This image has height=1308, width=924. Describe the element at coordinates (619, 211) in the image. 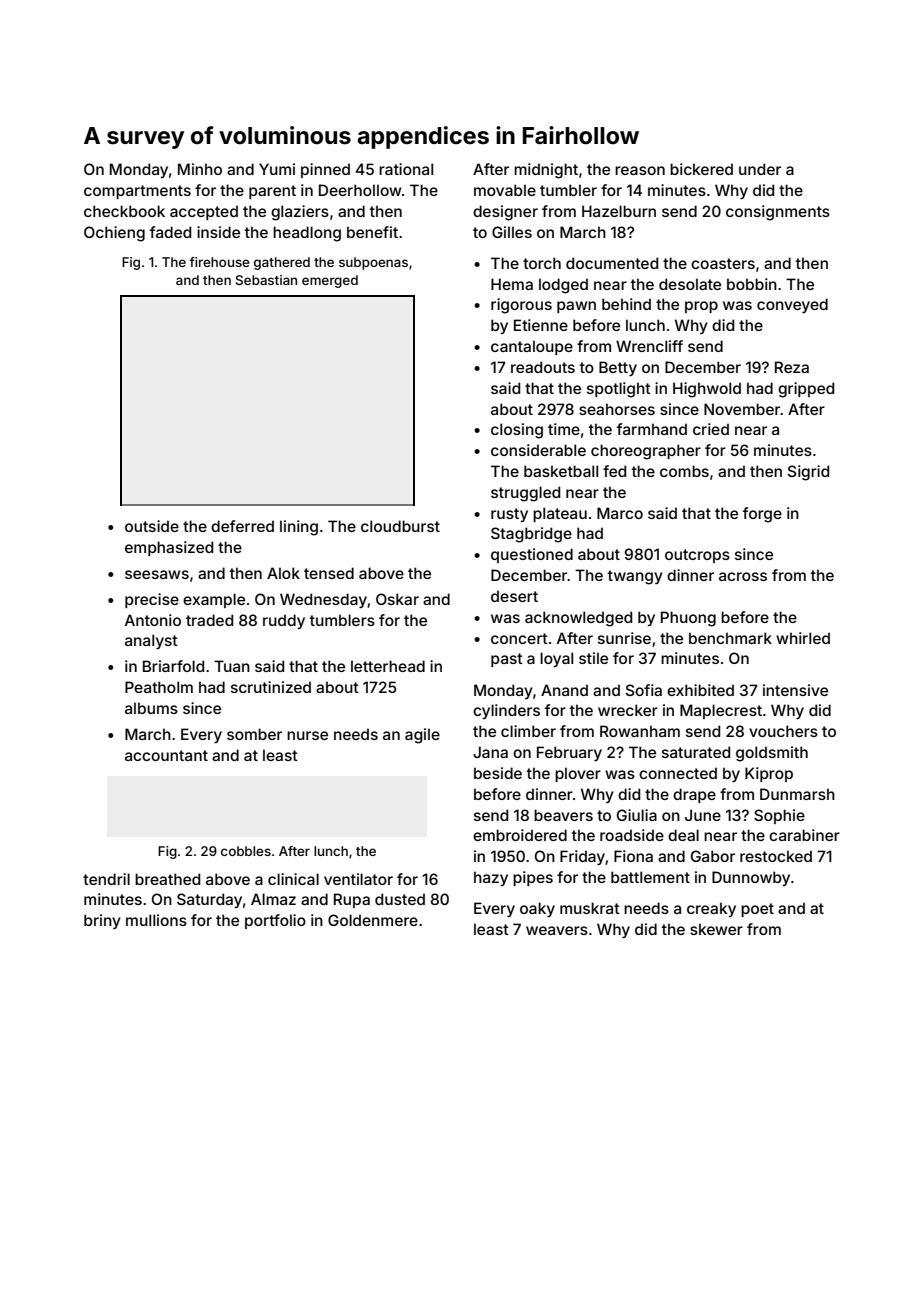

I see `Hazelburn` at that location.
